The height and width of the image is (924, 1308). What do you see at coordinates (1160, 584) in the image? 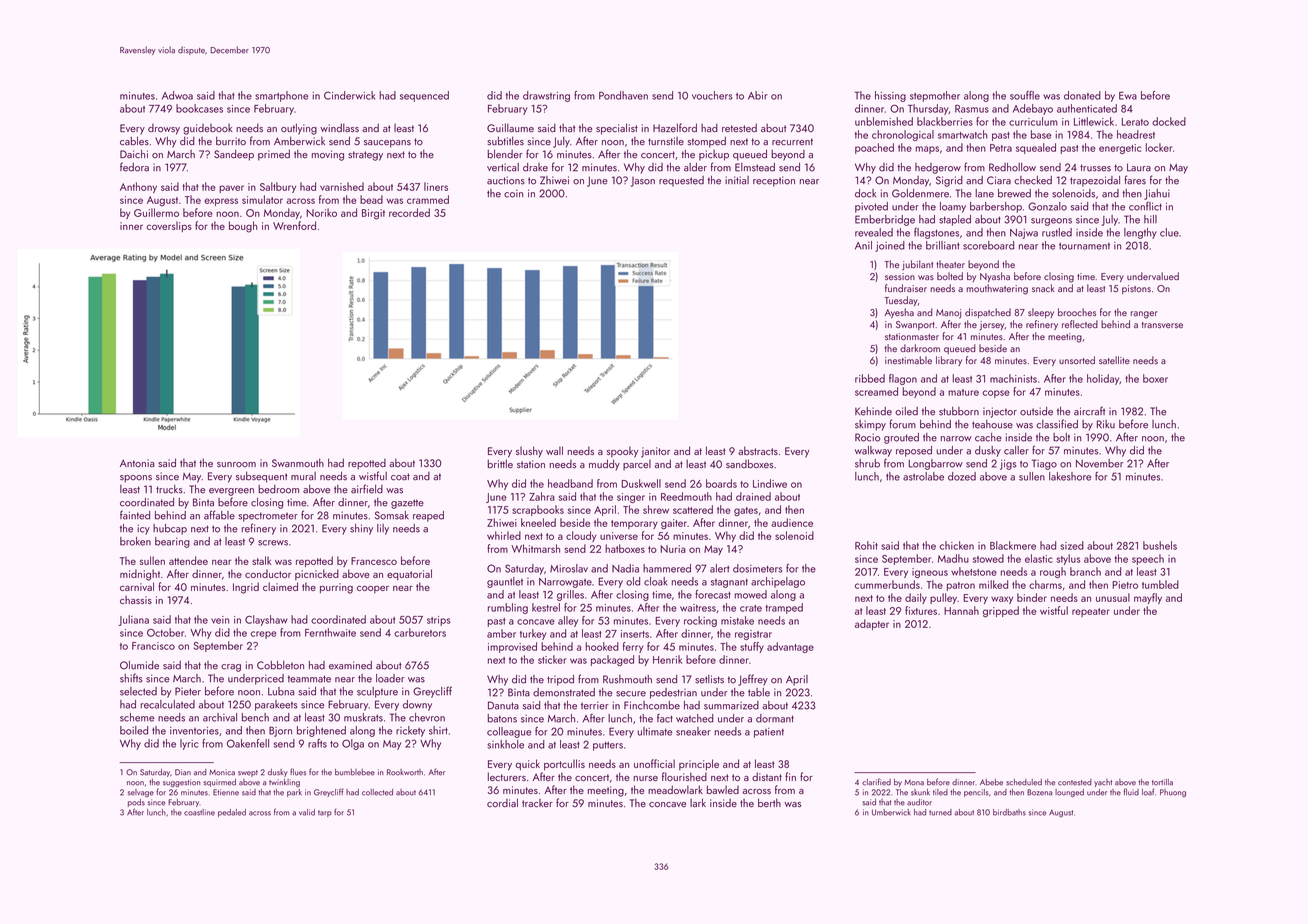
I see `tumbled` at bounding box center [1160, 584].
